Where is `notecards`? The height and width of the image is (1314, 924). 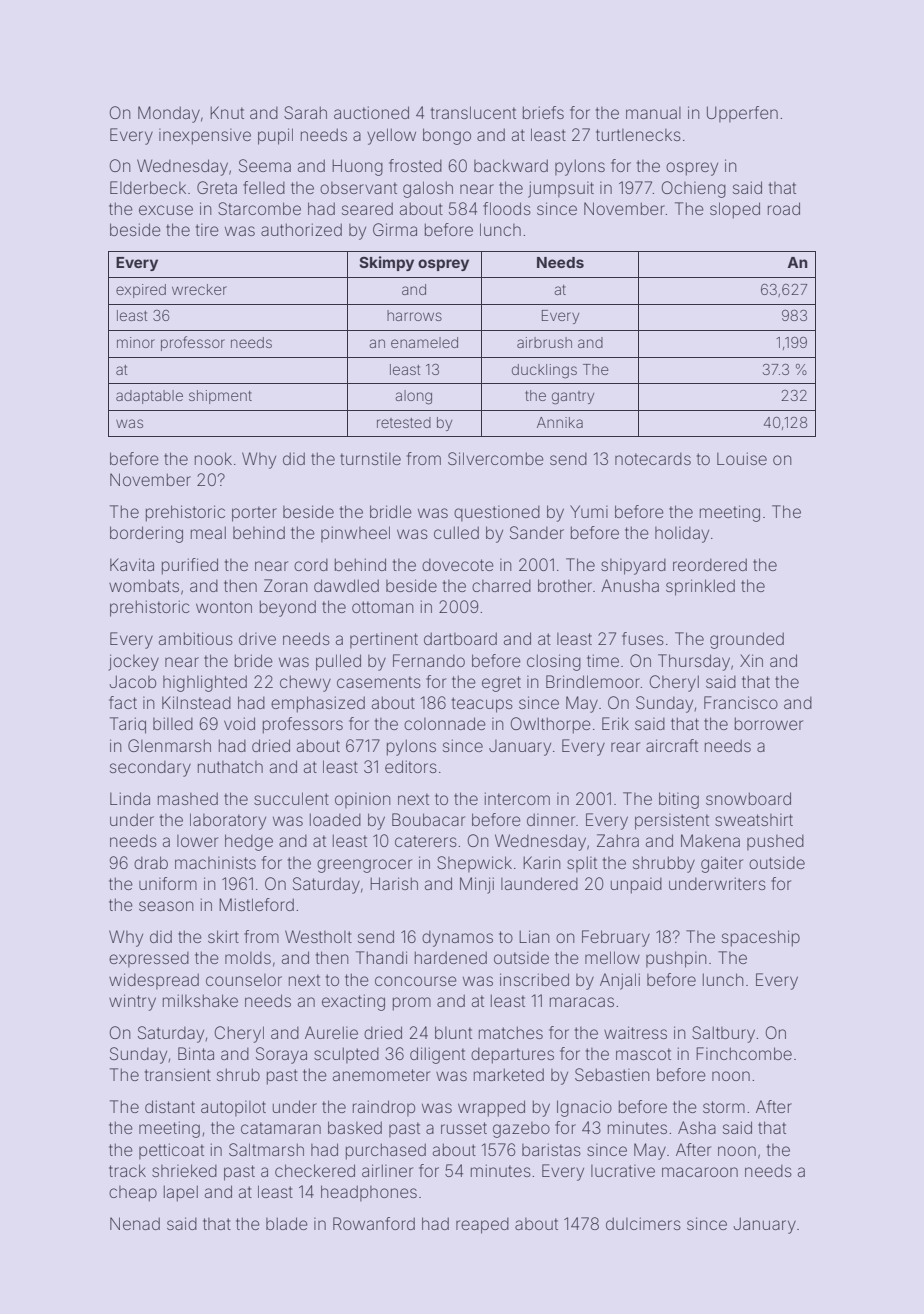
notecards is located at coordinates (653, 458).
